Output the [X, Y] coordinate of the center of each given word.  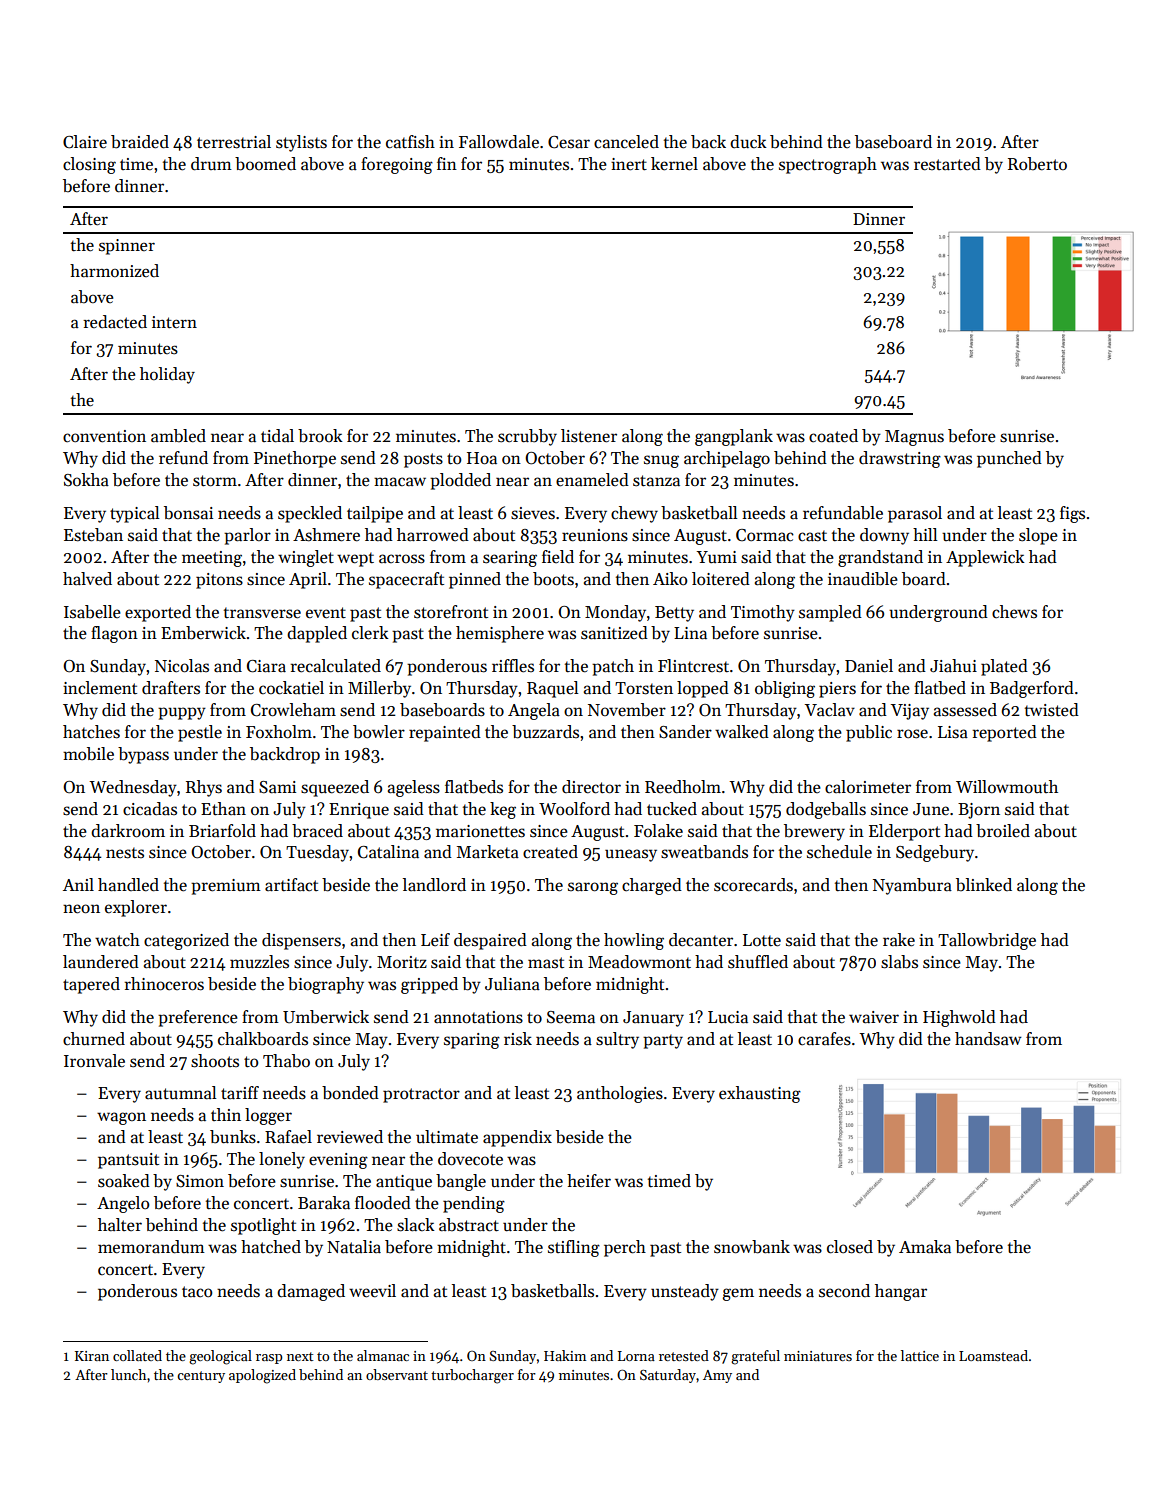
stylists [301, 143]
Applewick [985, 558]
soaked [124, 1181]
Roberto [1037, 164]
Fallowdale [499, 142]
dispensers [301, 941]
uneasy [631, 855]
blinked [984, 885]
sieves [533, 513]
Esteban [93, 535]
